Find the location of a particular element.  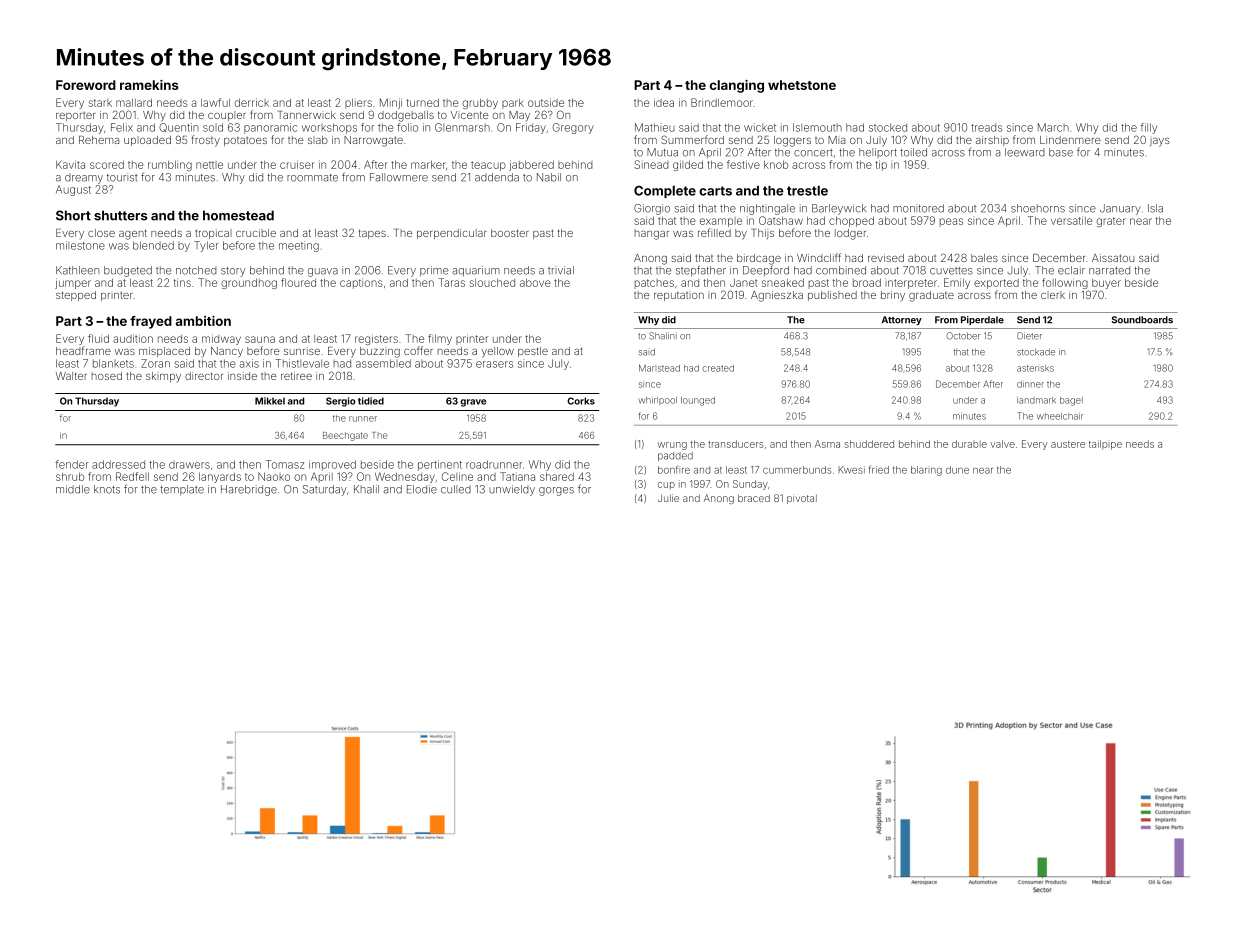

loggers is located at coordinates (792, 141).
